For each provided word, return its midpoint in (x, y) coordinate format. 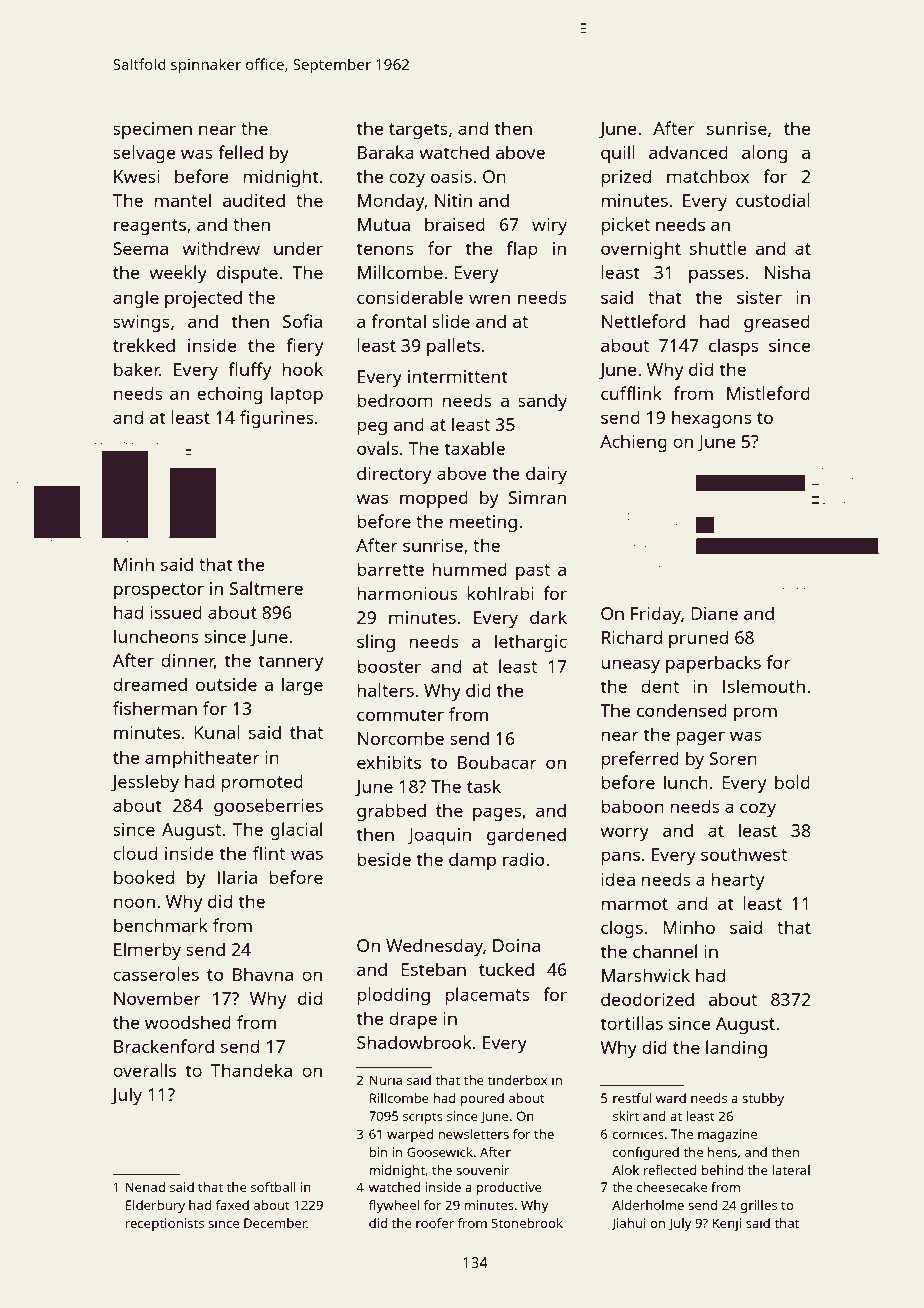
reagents (150, 227)
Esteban (433, 969)
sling (376, 643)
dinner (188, 661)
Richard (632, 637)
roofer (435, 1223)
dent (660, 686)
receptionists (164, 1224)
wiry (549, 226)
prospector (159, 591)
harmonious (407, 593)
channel (665, 951)
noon (134, 903)
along (764, 154)
